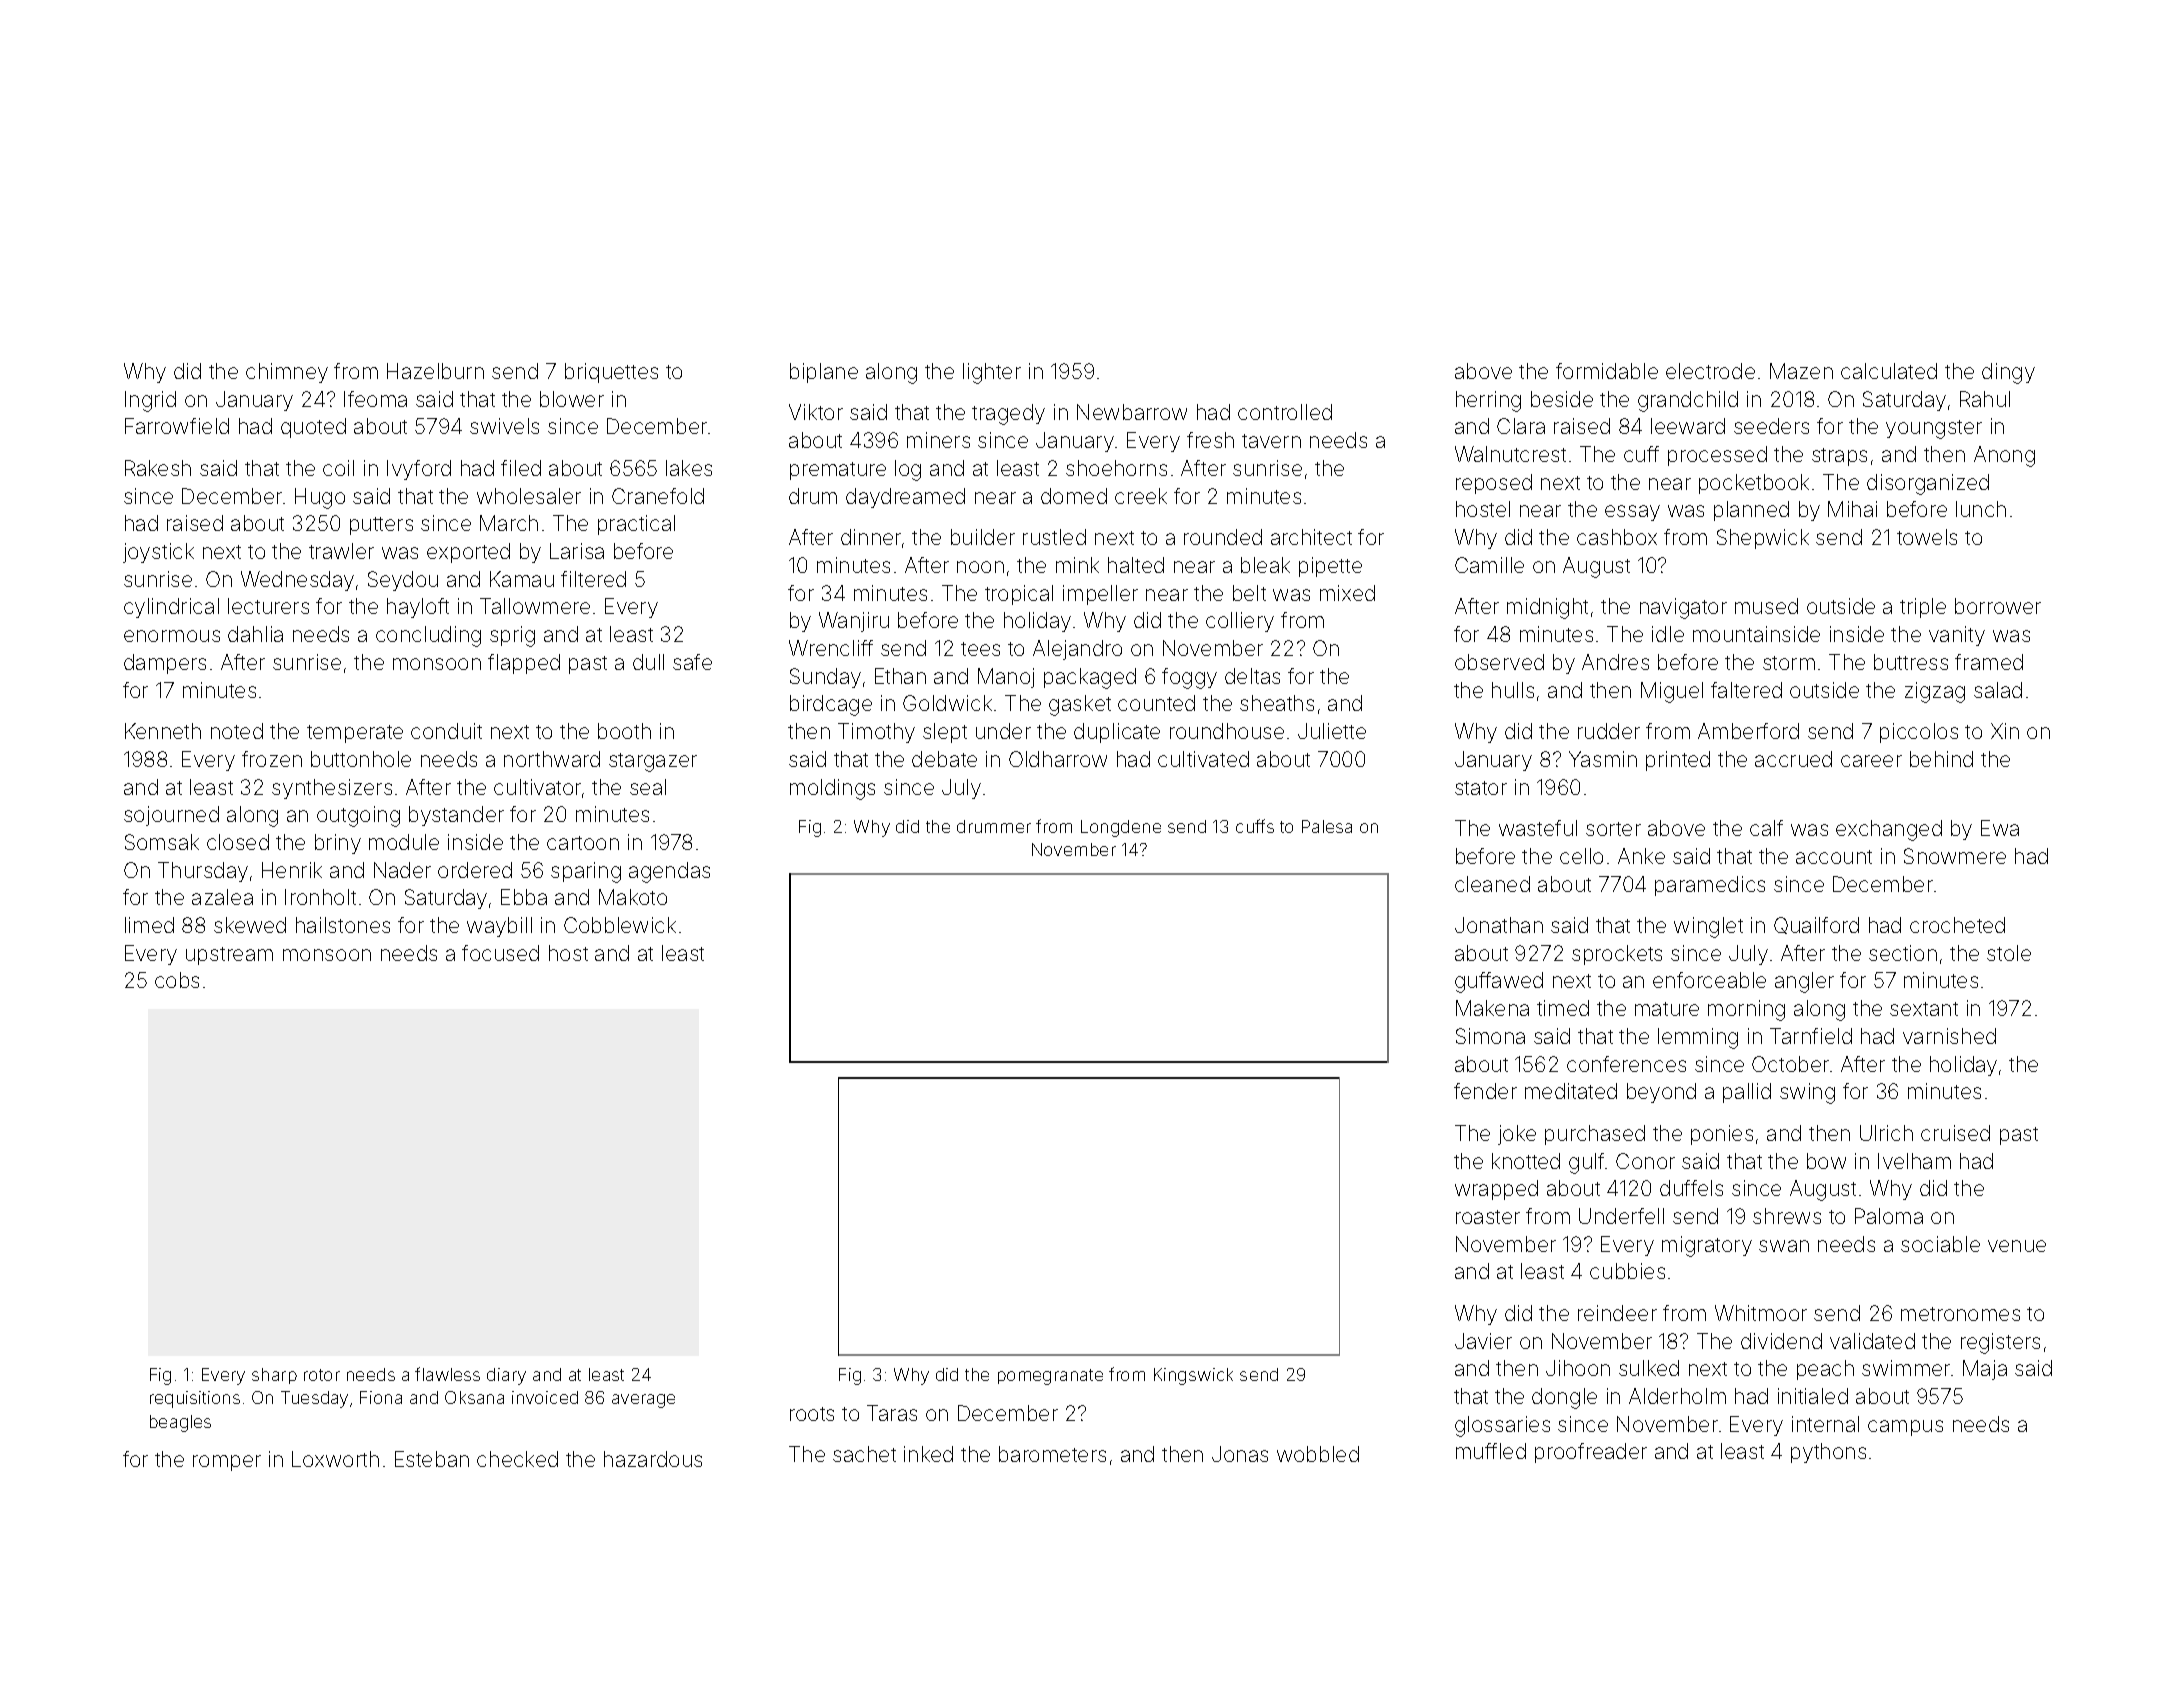 This image has width=2178, height=1683. I want to click on chimney, so click(287, 373).
